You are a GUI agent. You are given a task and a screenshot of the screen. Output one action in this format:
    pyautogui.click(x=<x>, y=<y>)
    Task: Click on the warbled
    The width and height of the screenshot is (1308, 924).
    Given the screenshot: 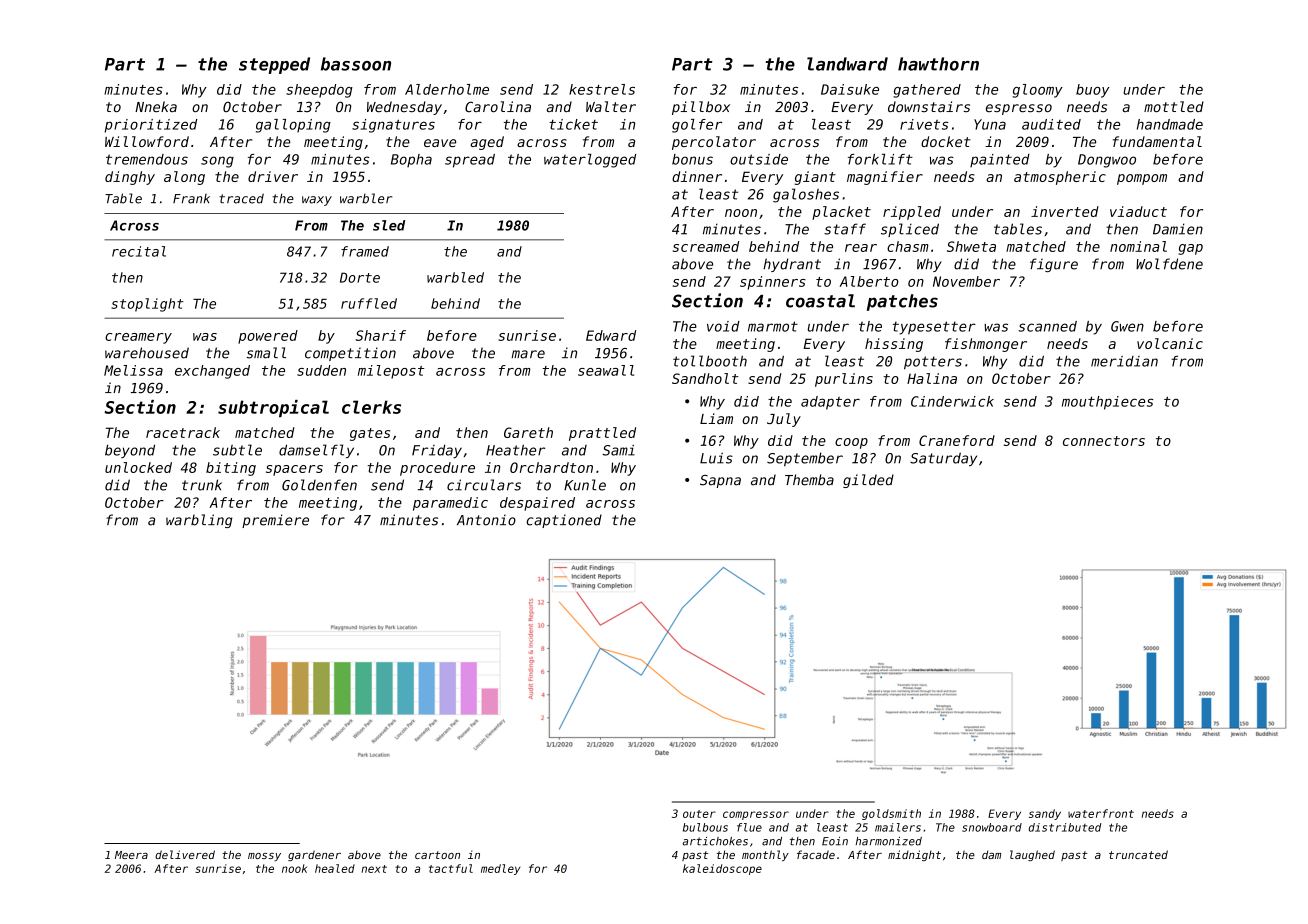 What is the action you would take?
    pyautogui.click(x=455, y=277)
